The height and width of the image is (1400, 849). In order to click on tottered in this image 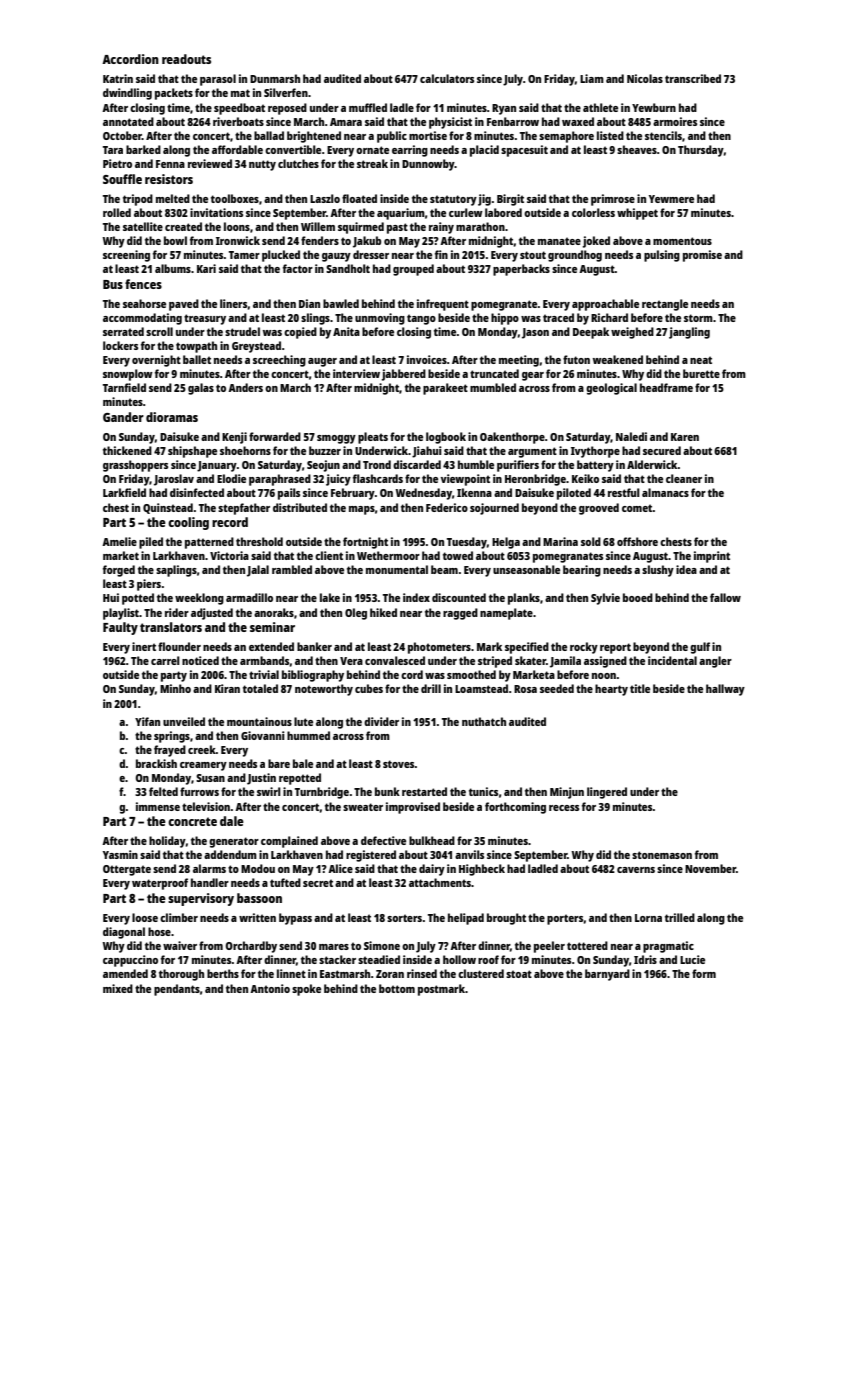, I will do `click(587, 945)`.
